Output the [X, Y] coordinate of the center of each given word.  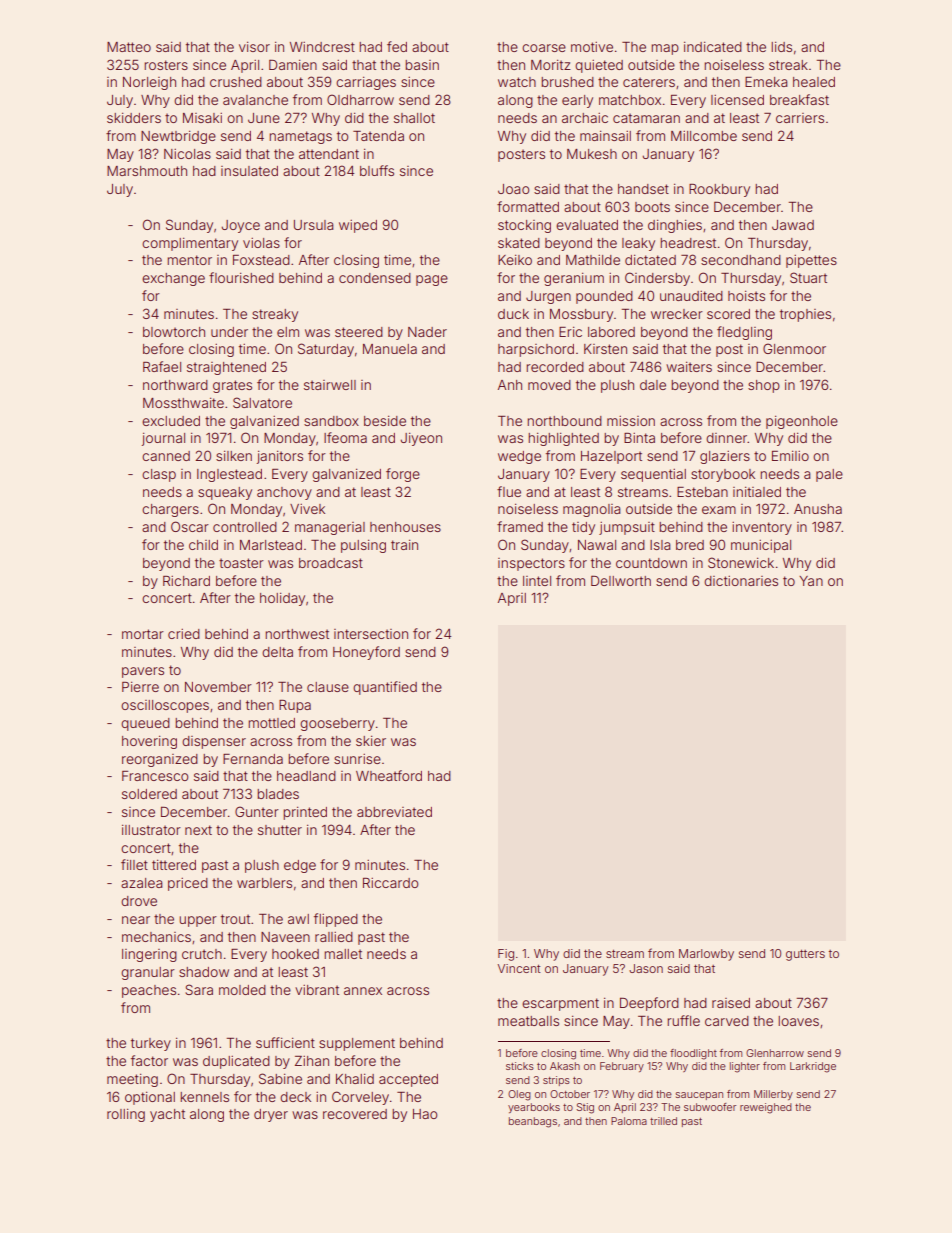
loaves [798, 1021]
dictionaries [741, 581]
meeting [132, 1080]
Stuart [808, 277]
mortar [143, 634]
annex [363, 991]
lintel [537, 581]
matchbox [630, 100]
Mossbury [581, 315]
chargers [170, 510]
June [264, 118]
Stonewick [741, 562]
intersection [371, 634]
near [136, 920]
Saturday [326, 350]
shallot [414, 118]
